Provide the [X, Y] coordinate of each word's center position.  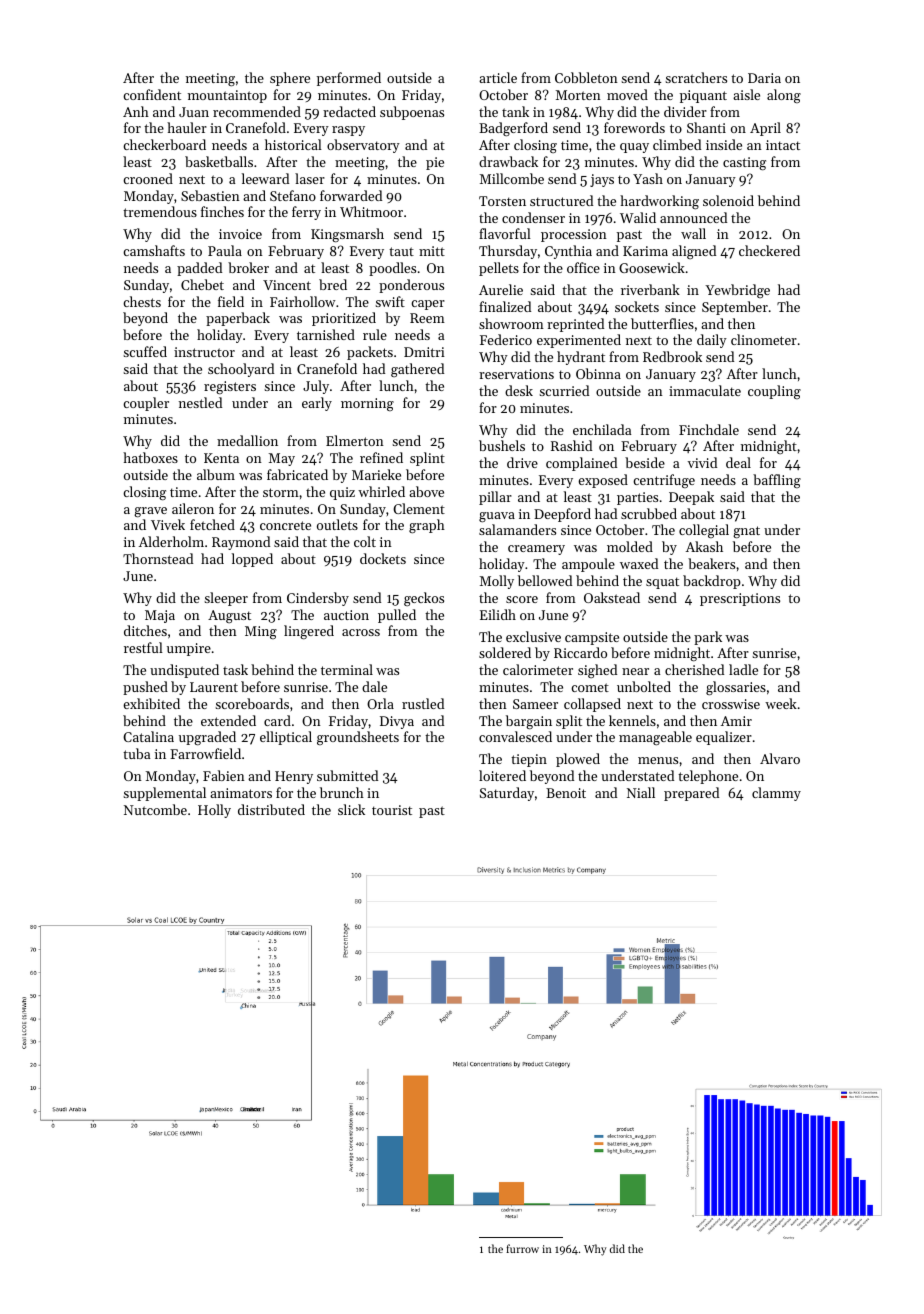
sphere [290, 79]
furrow [522, 1248]
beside [645, 462]
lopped [252, 560]
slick [351, 809]
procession [574, 235]
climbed [677, 144]
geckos [424, 599]
